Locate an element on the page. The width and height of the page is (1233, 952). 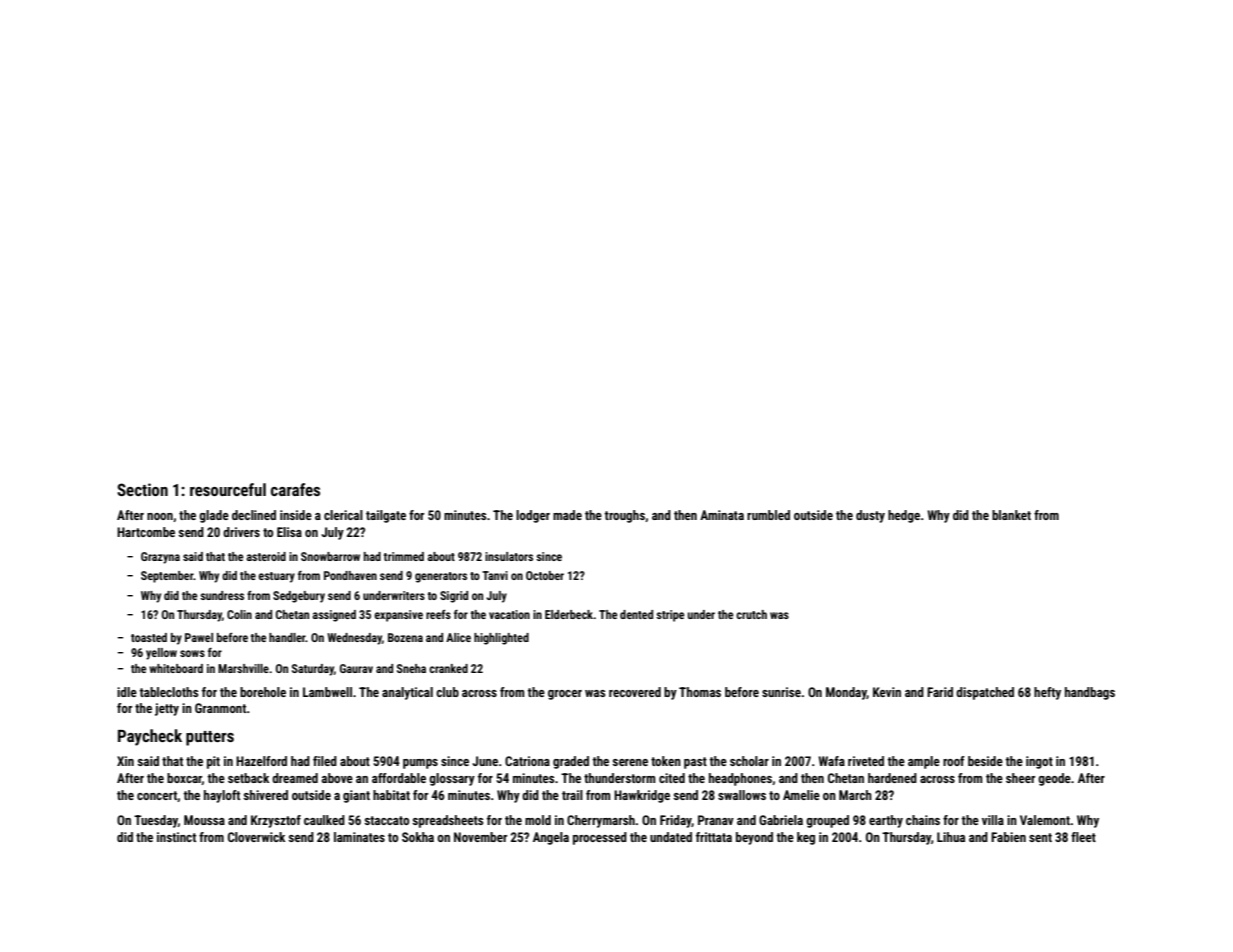
trimmed is located at coordinates (404, 556).
